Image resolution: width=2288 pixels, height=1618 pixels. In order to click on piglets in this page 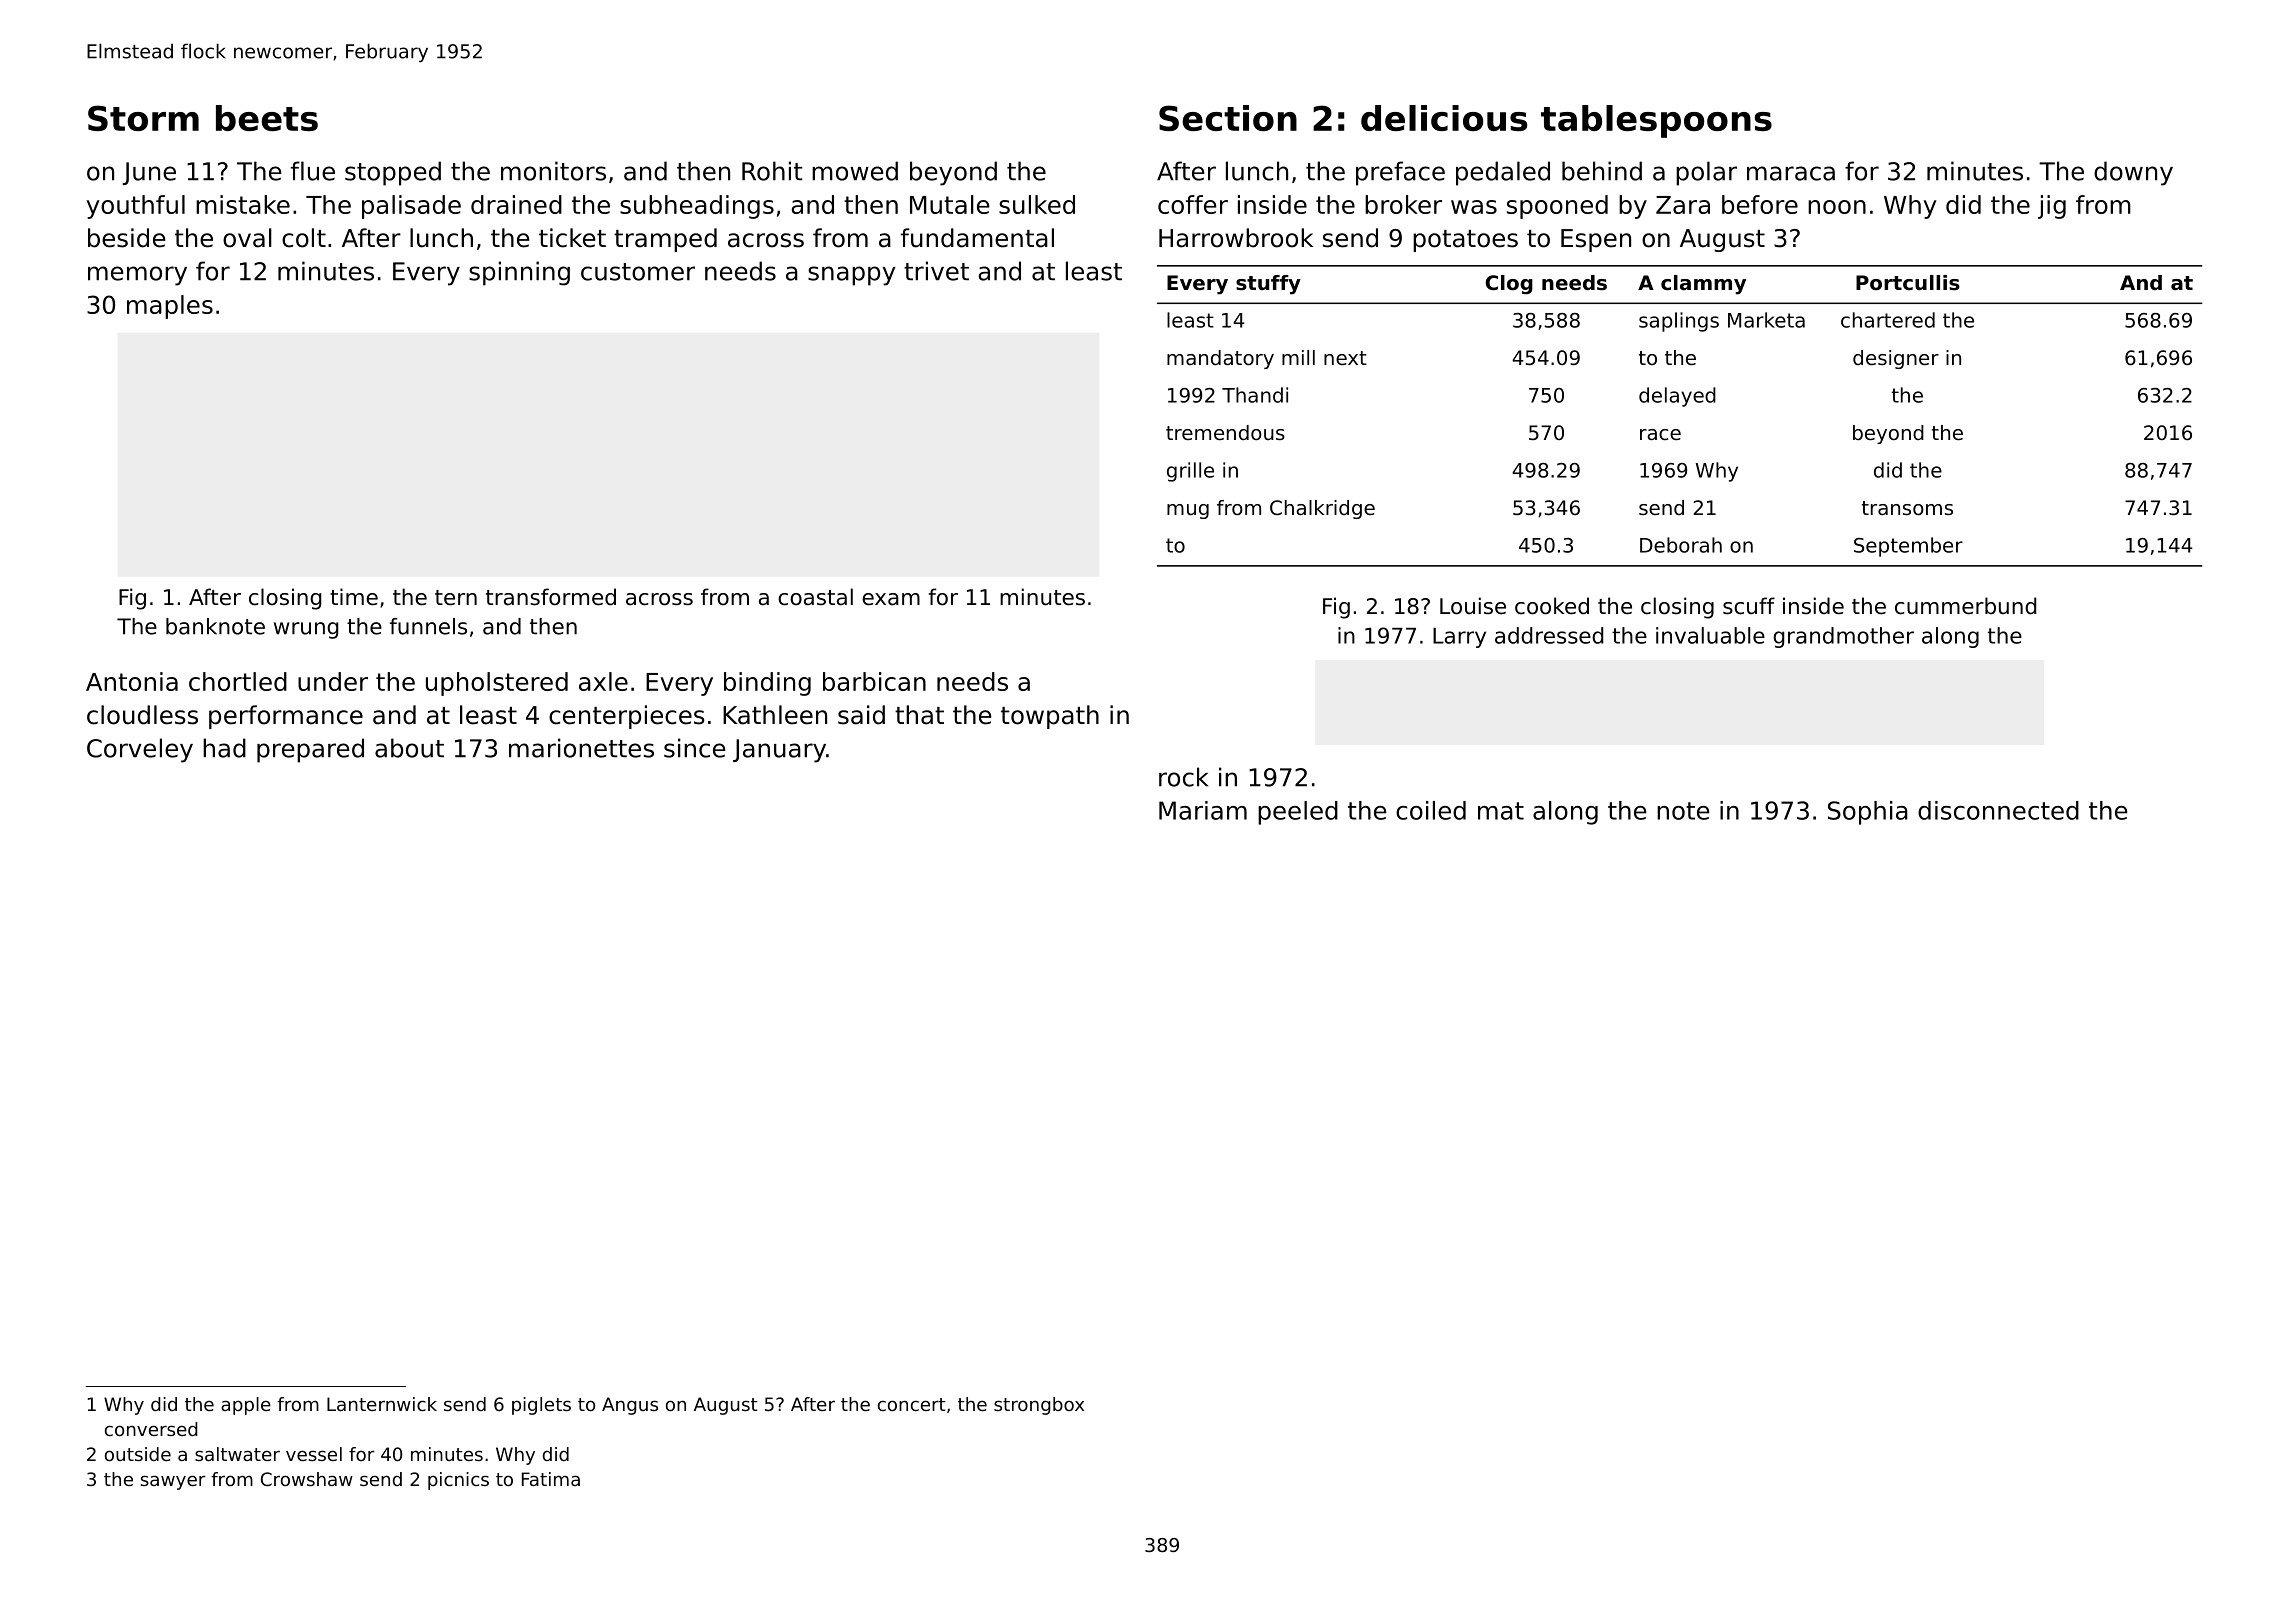, I will do `click(541, 1406)`.
